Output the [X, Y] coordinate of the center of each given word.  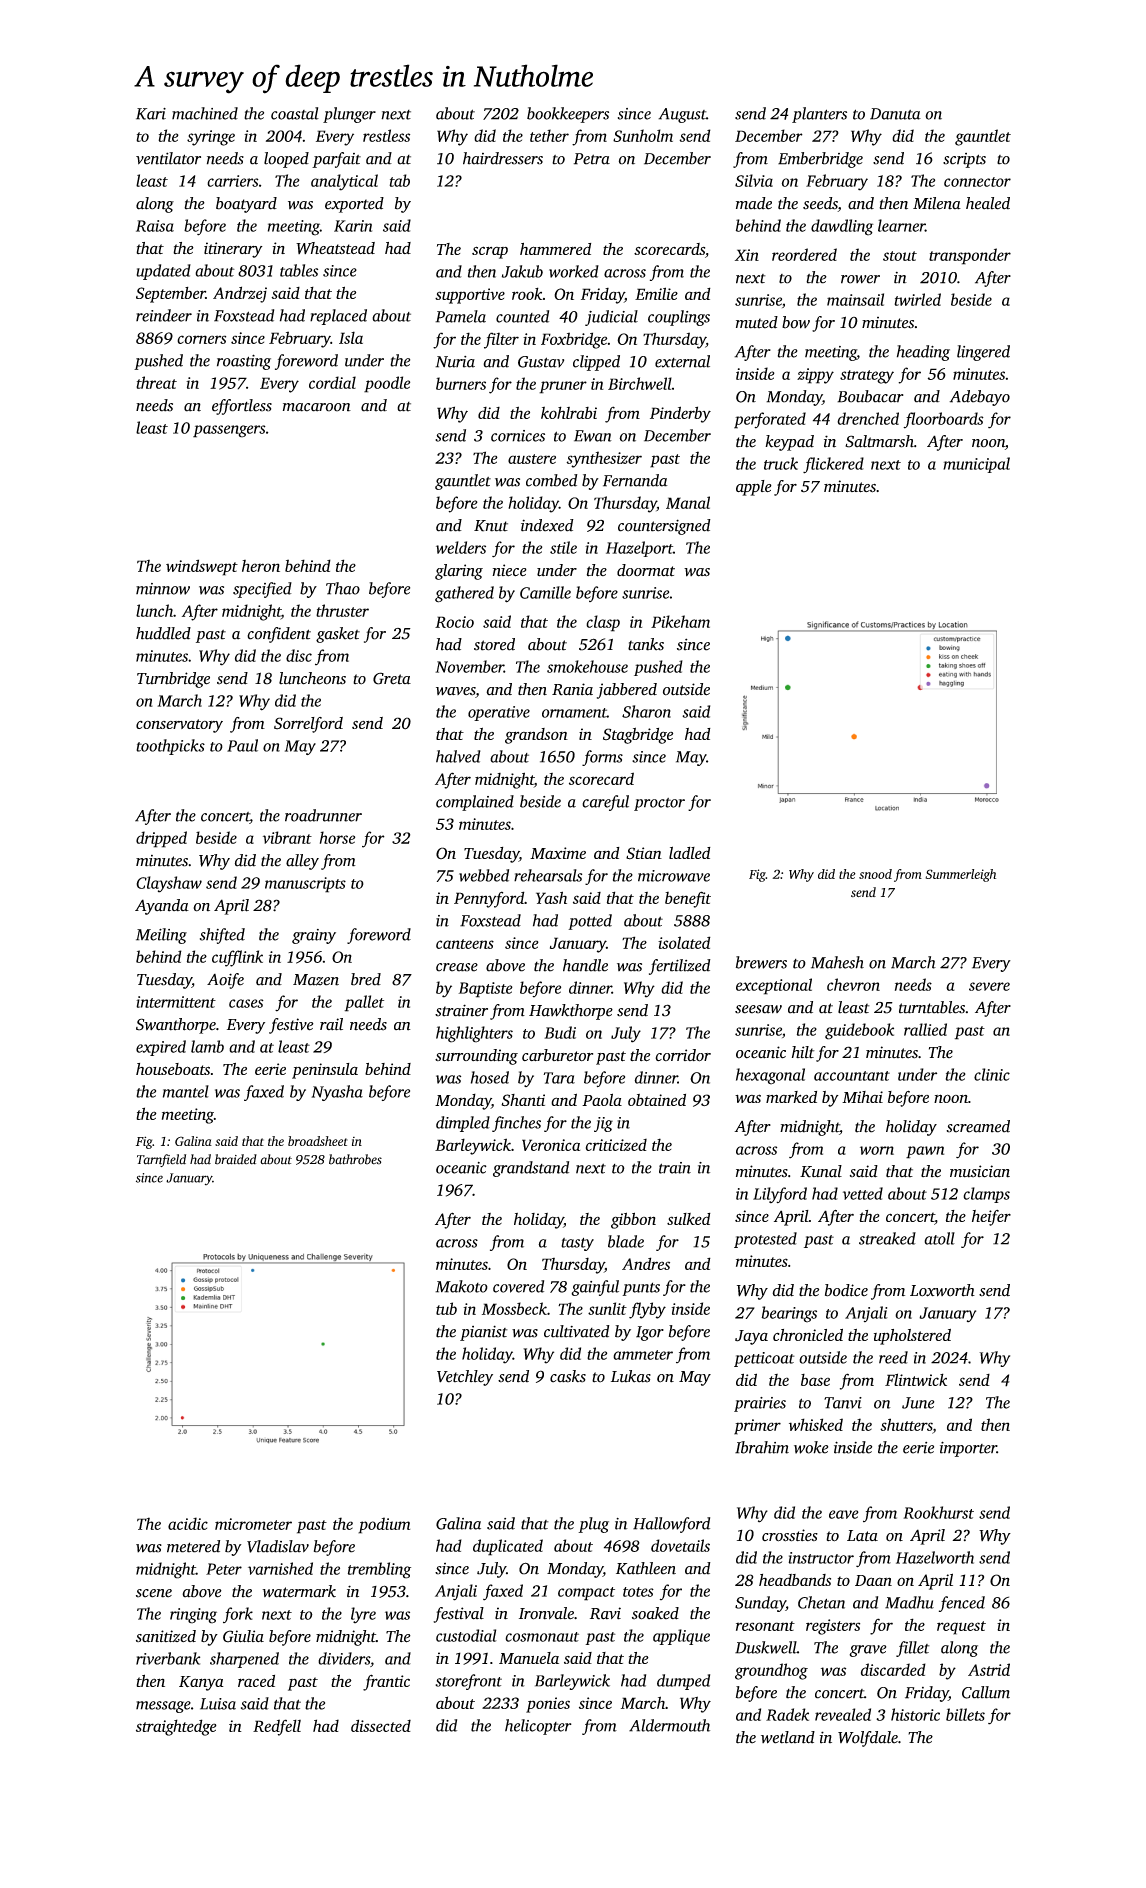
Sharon [646, 711]
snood [875, 874]
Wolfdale [868, 1739]
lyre [363, 1615]
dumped [683, 1682]
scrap [490, 252]
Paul [242, 745]
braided [236, 1159]
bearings [789, 1314]
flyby [647, 1310]
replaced [338, 317]
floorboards [943, 420]
